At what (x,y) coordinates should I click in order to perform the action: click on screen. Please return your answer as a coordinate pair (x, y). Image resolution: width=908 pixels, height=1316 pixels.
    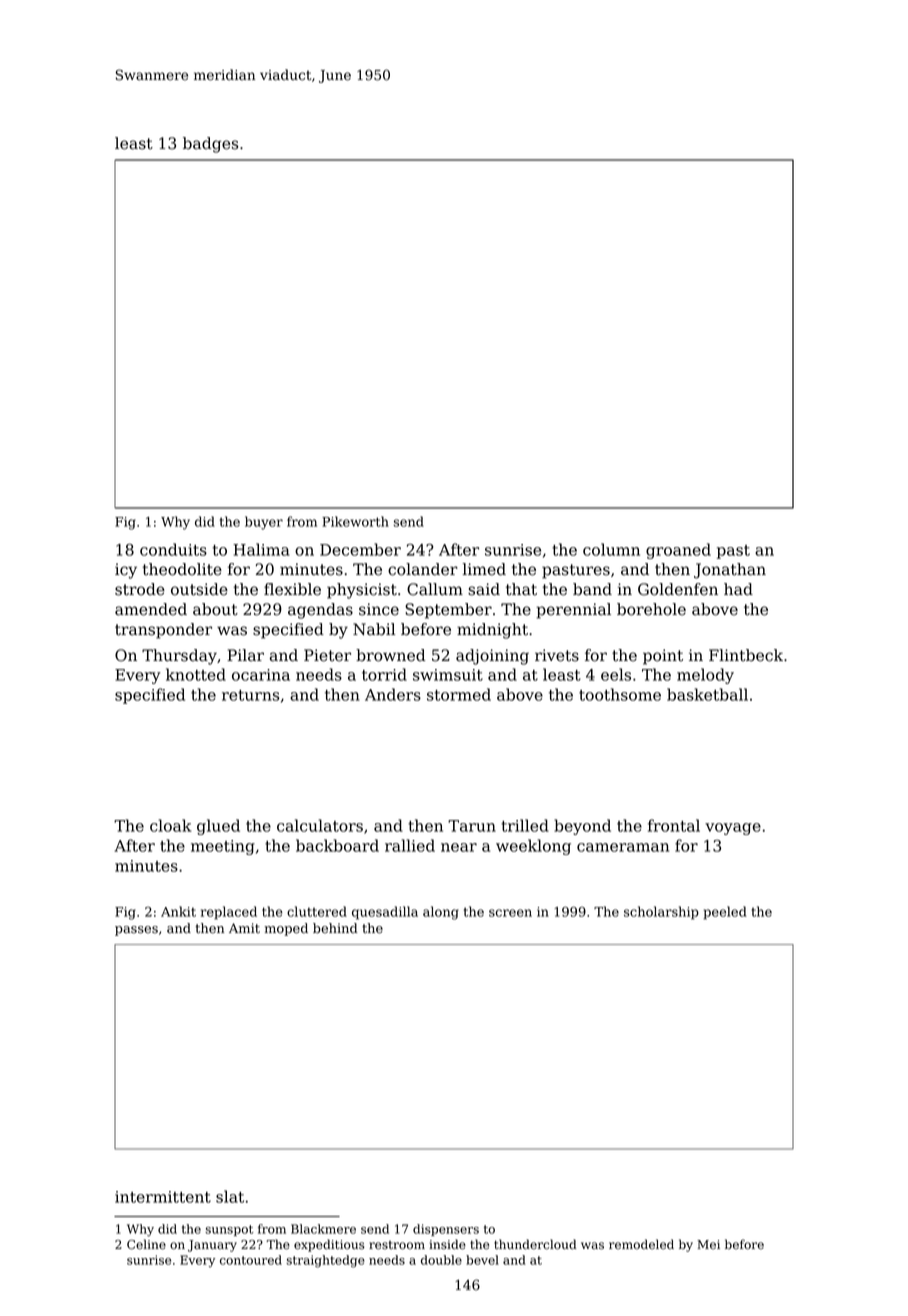
    Looking at the image, I should click on (510, 913).
